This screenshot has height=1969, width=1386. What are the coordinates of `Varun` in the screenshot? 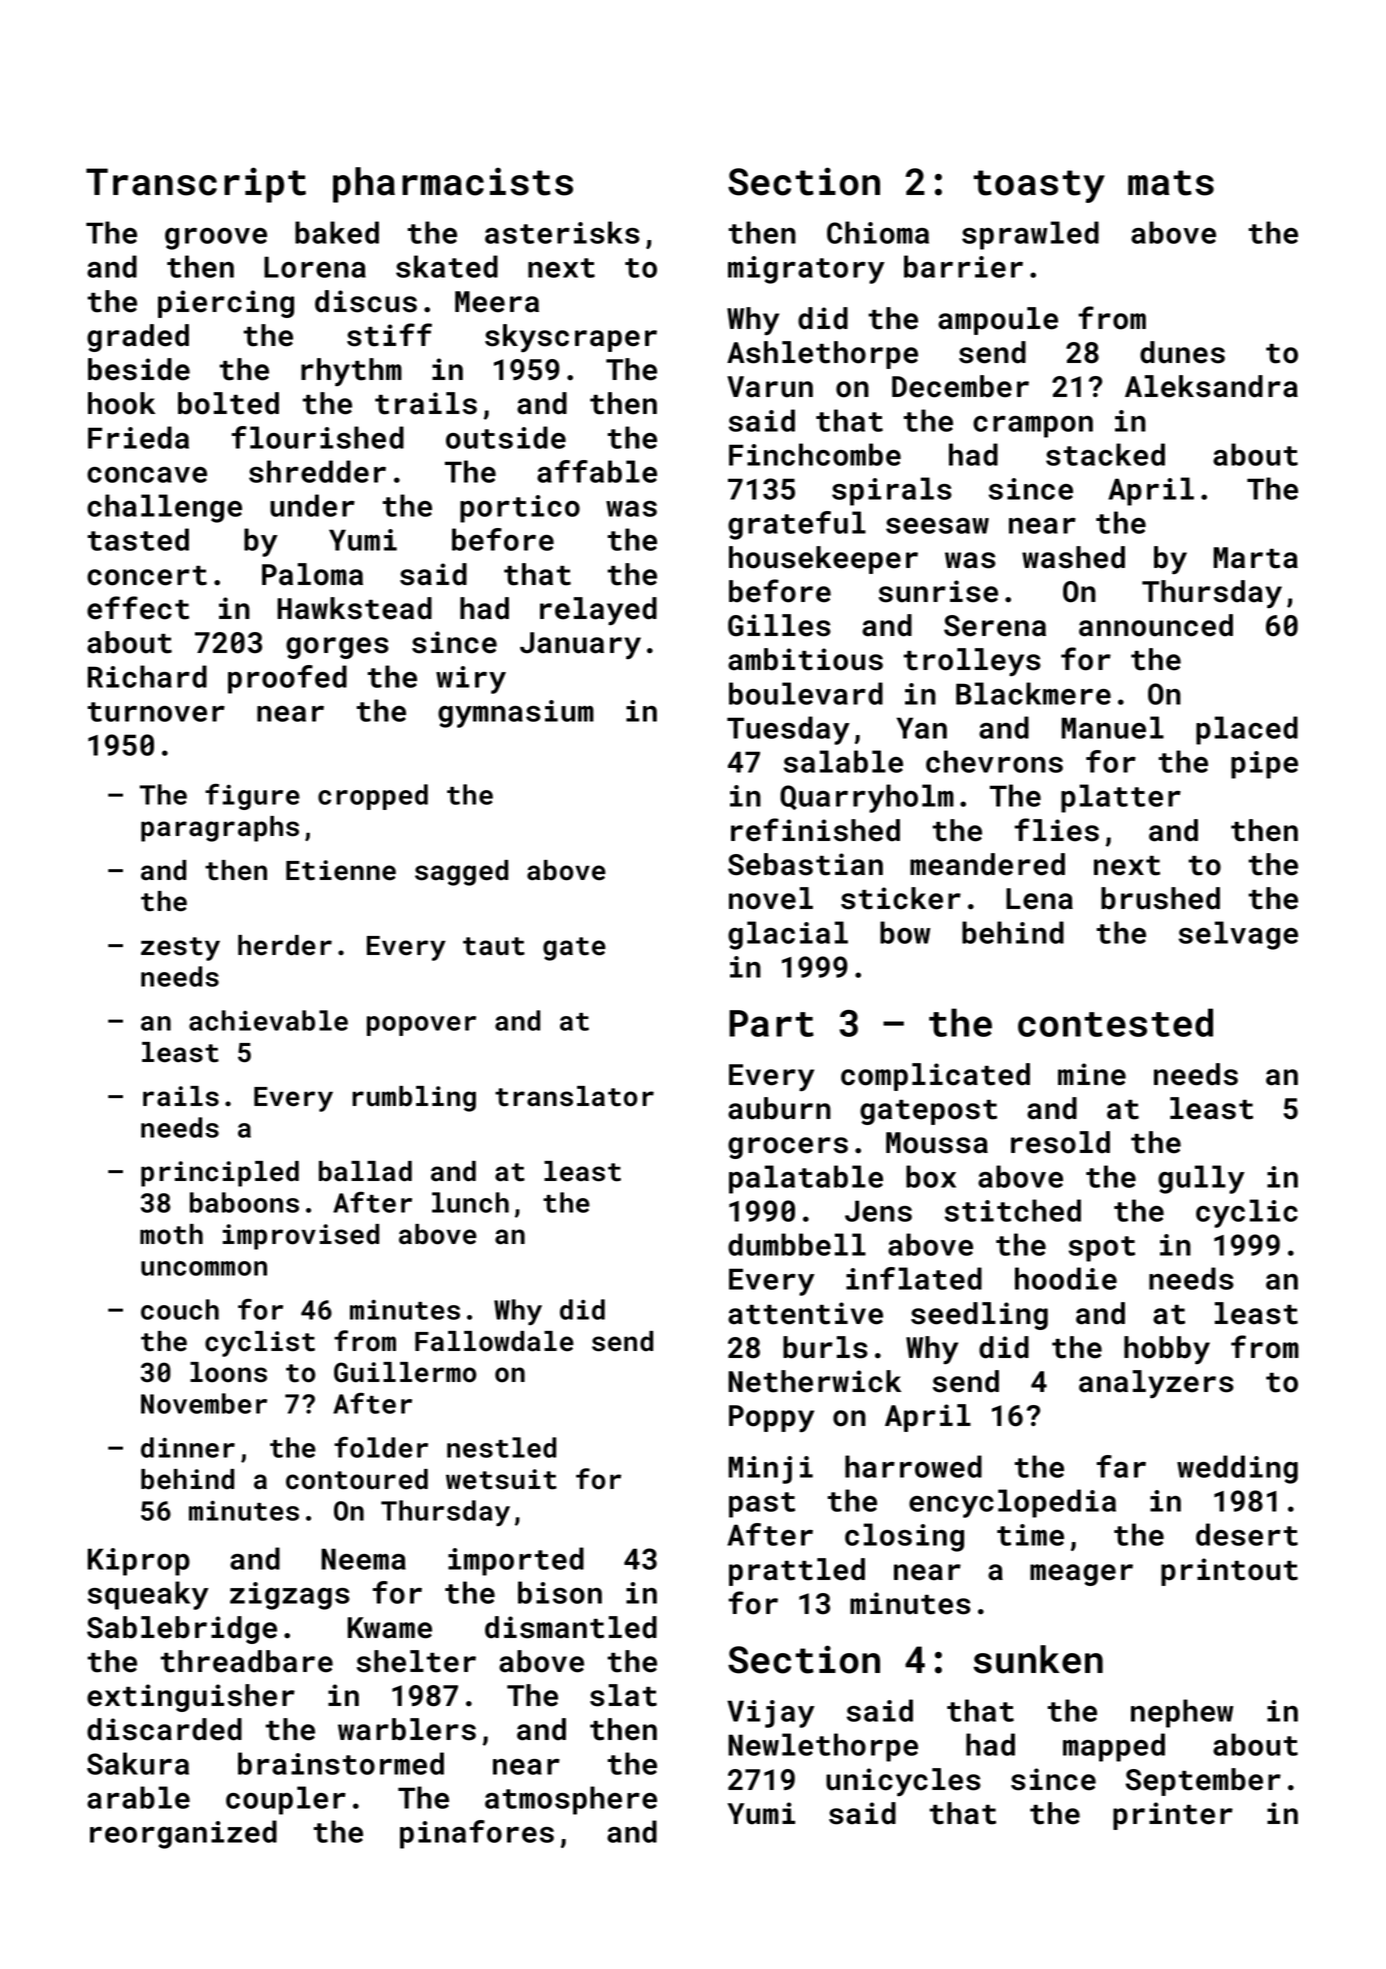 It's located at (770, 387).
